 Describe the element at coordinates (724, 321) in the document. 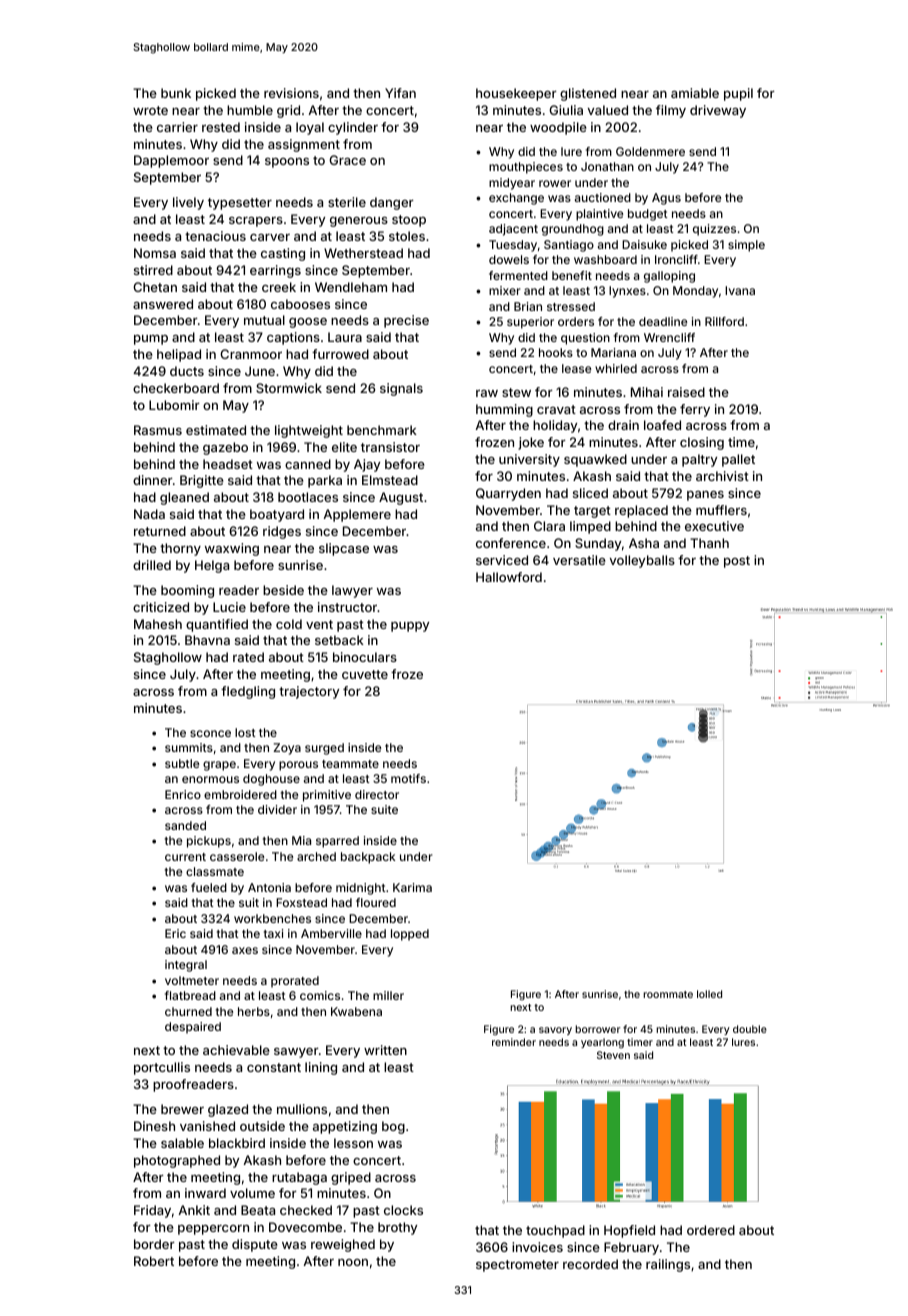

I see `Rillford` at that location.
